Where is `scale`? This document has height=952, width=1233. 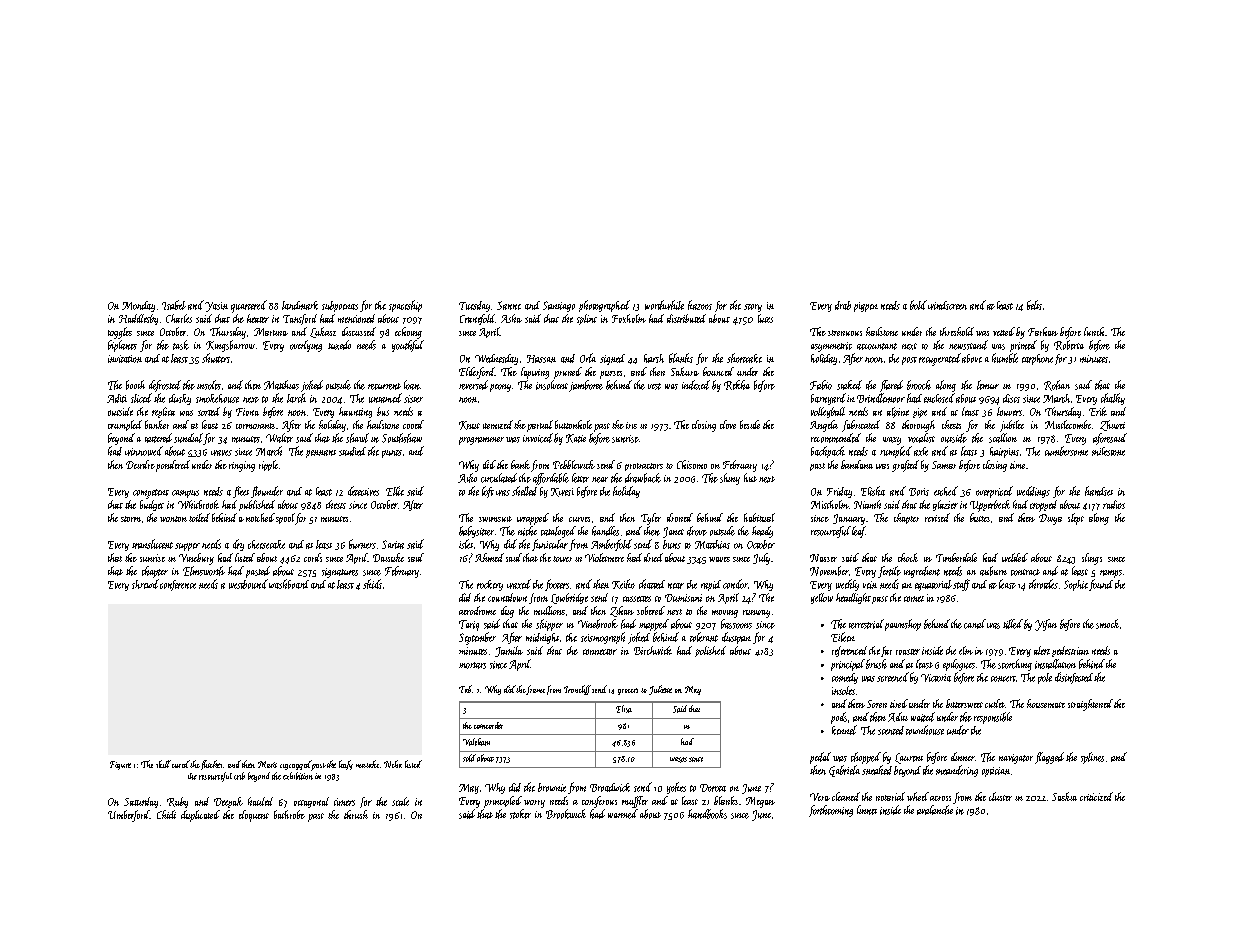
scale is located at coordinates (400, 801).
